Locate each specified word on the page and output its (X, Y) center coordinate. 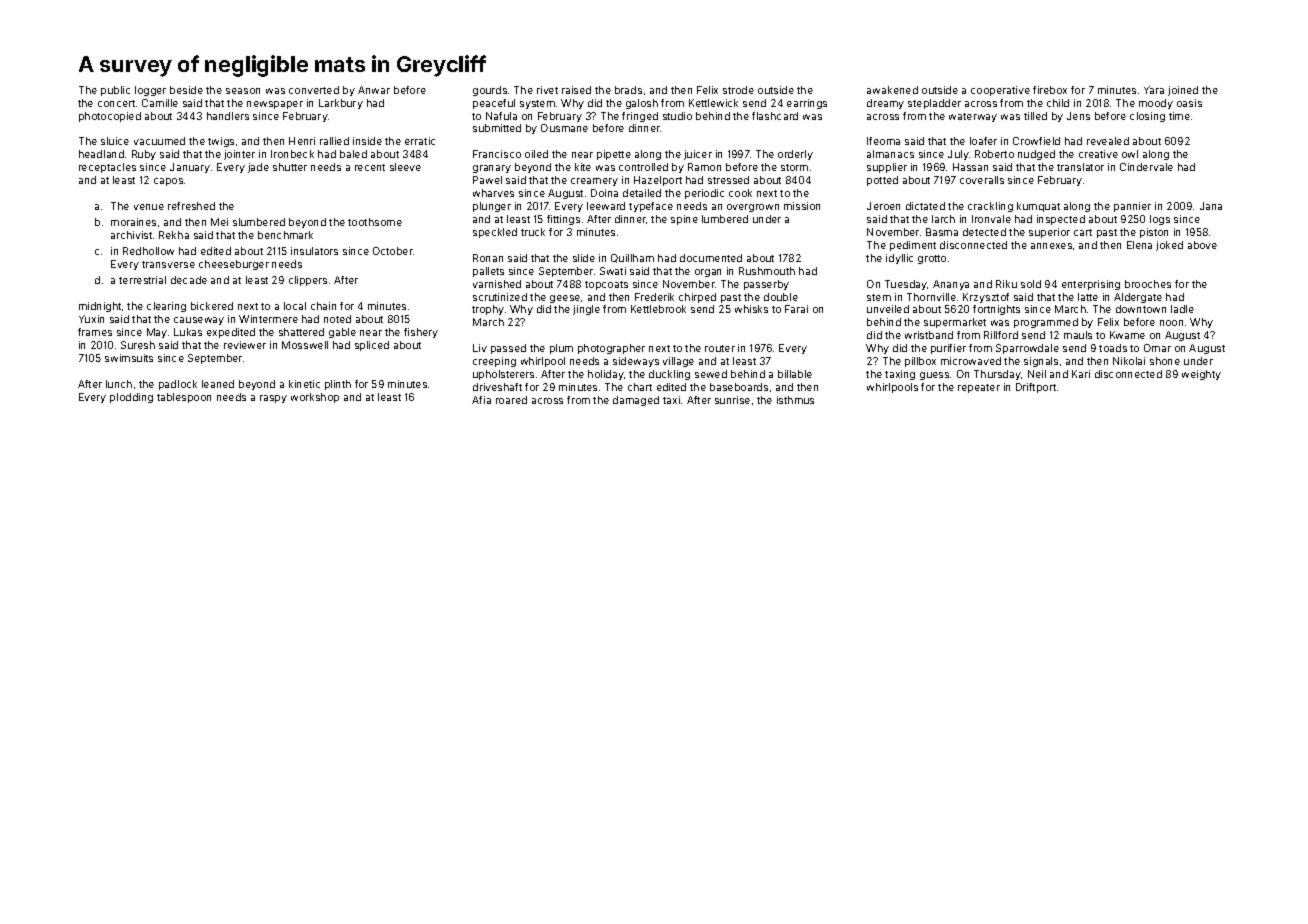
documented (711, 258)
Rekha (174, 235)
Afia (481, 400)
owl (1130, 154)
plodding (131, 398)
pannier (1132, 207)
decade (189, 280)
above (1202, 245)
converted (314, 90)
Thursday (997, 375)
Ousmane (564, 128)
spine (684, 220)
